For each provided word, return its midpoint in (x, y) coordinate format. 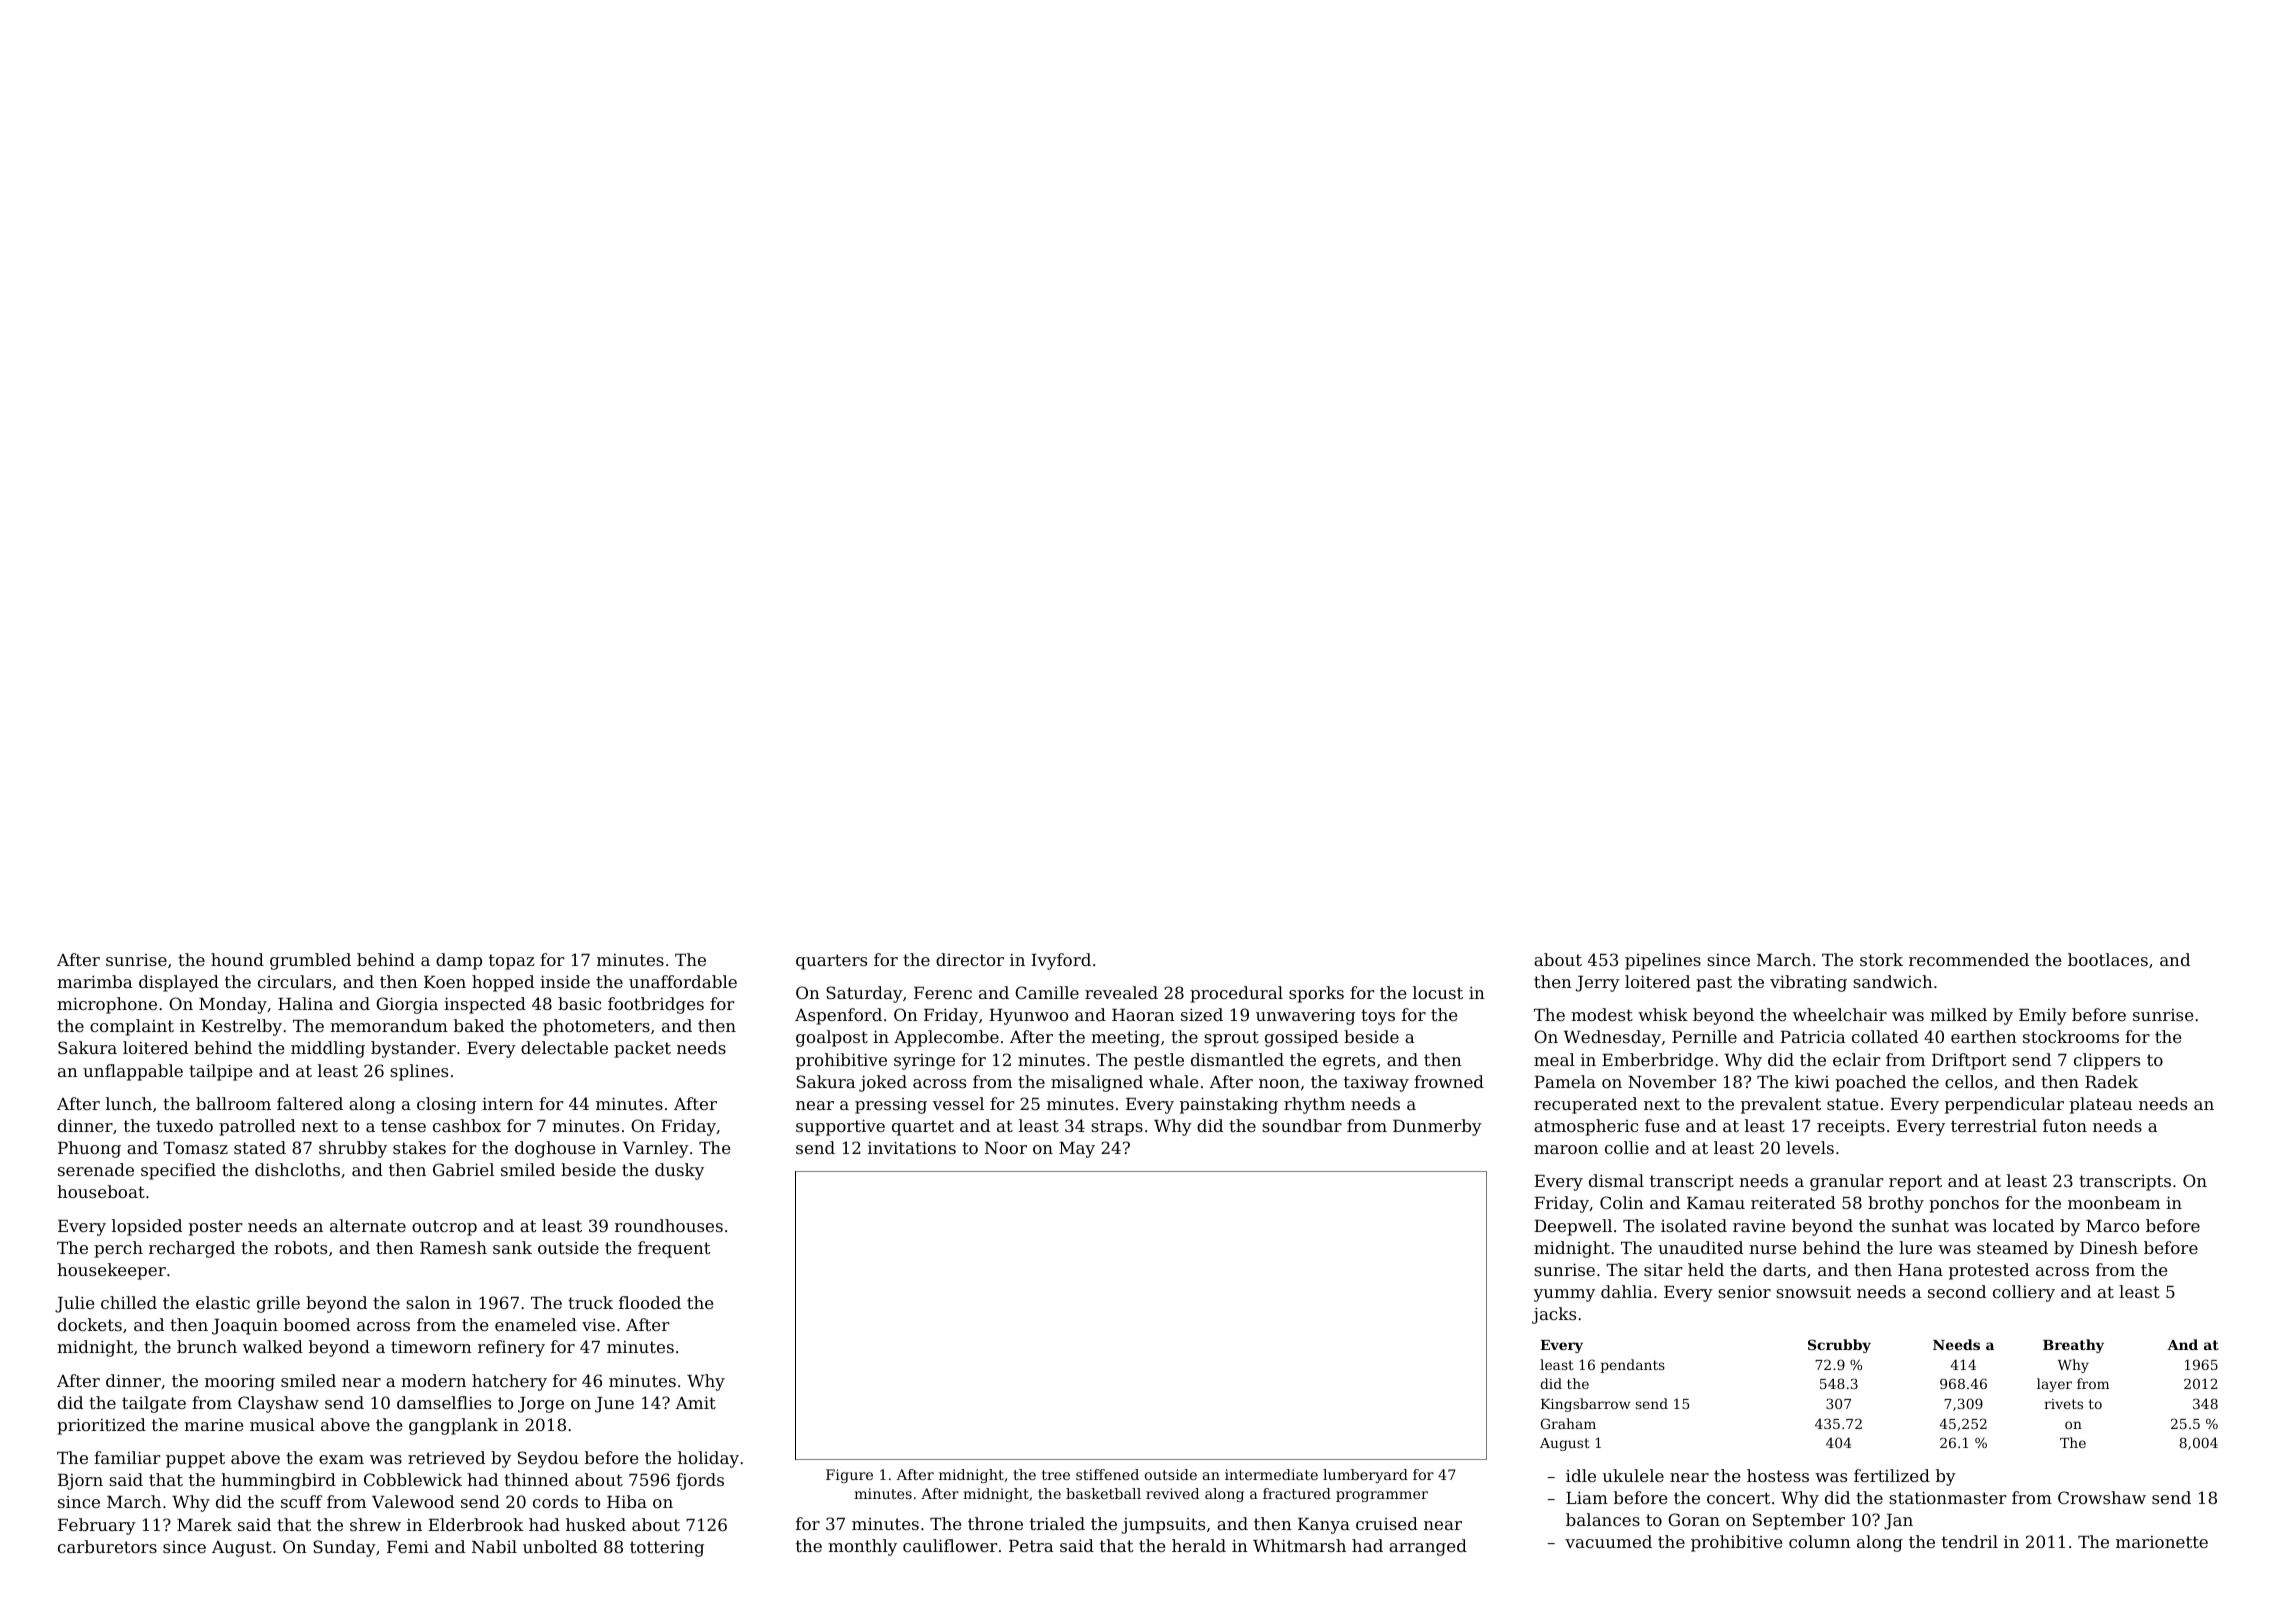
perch (118, 1249)
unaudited (1700, 1247)
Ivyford (1061, 961)
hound (237, 959)
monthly (862, 1547)
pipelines (1663, 961)
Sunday (344, 1548)
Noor (1006, 1148)
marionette (2162, 1542)
